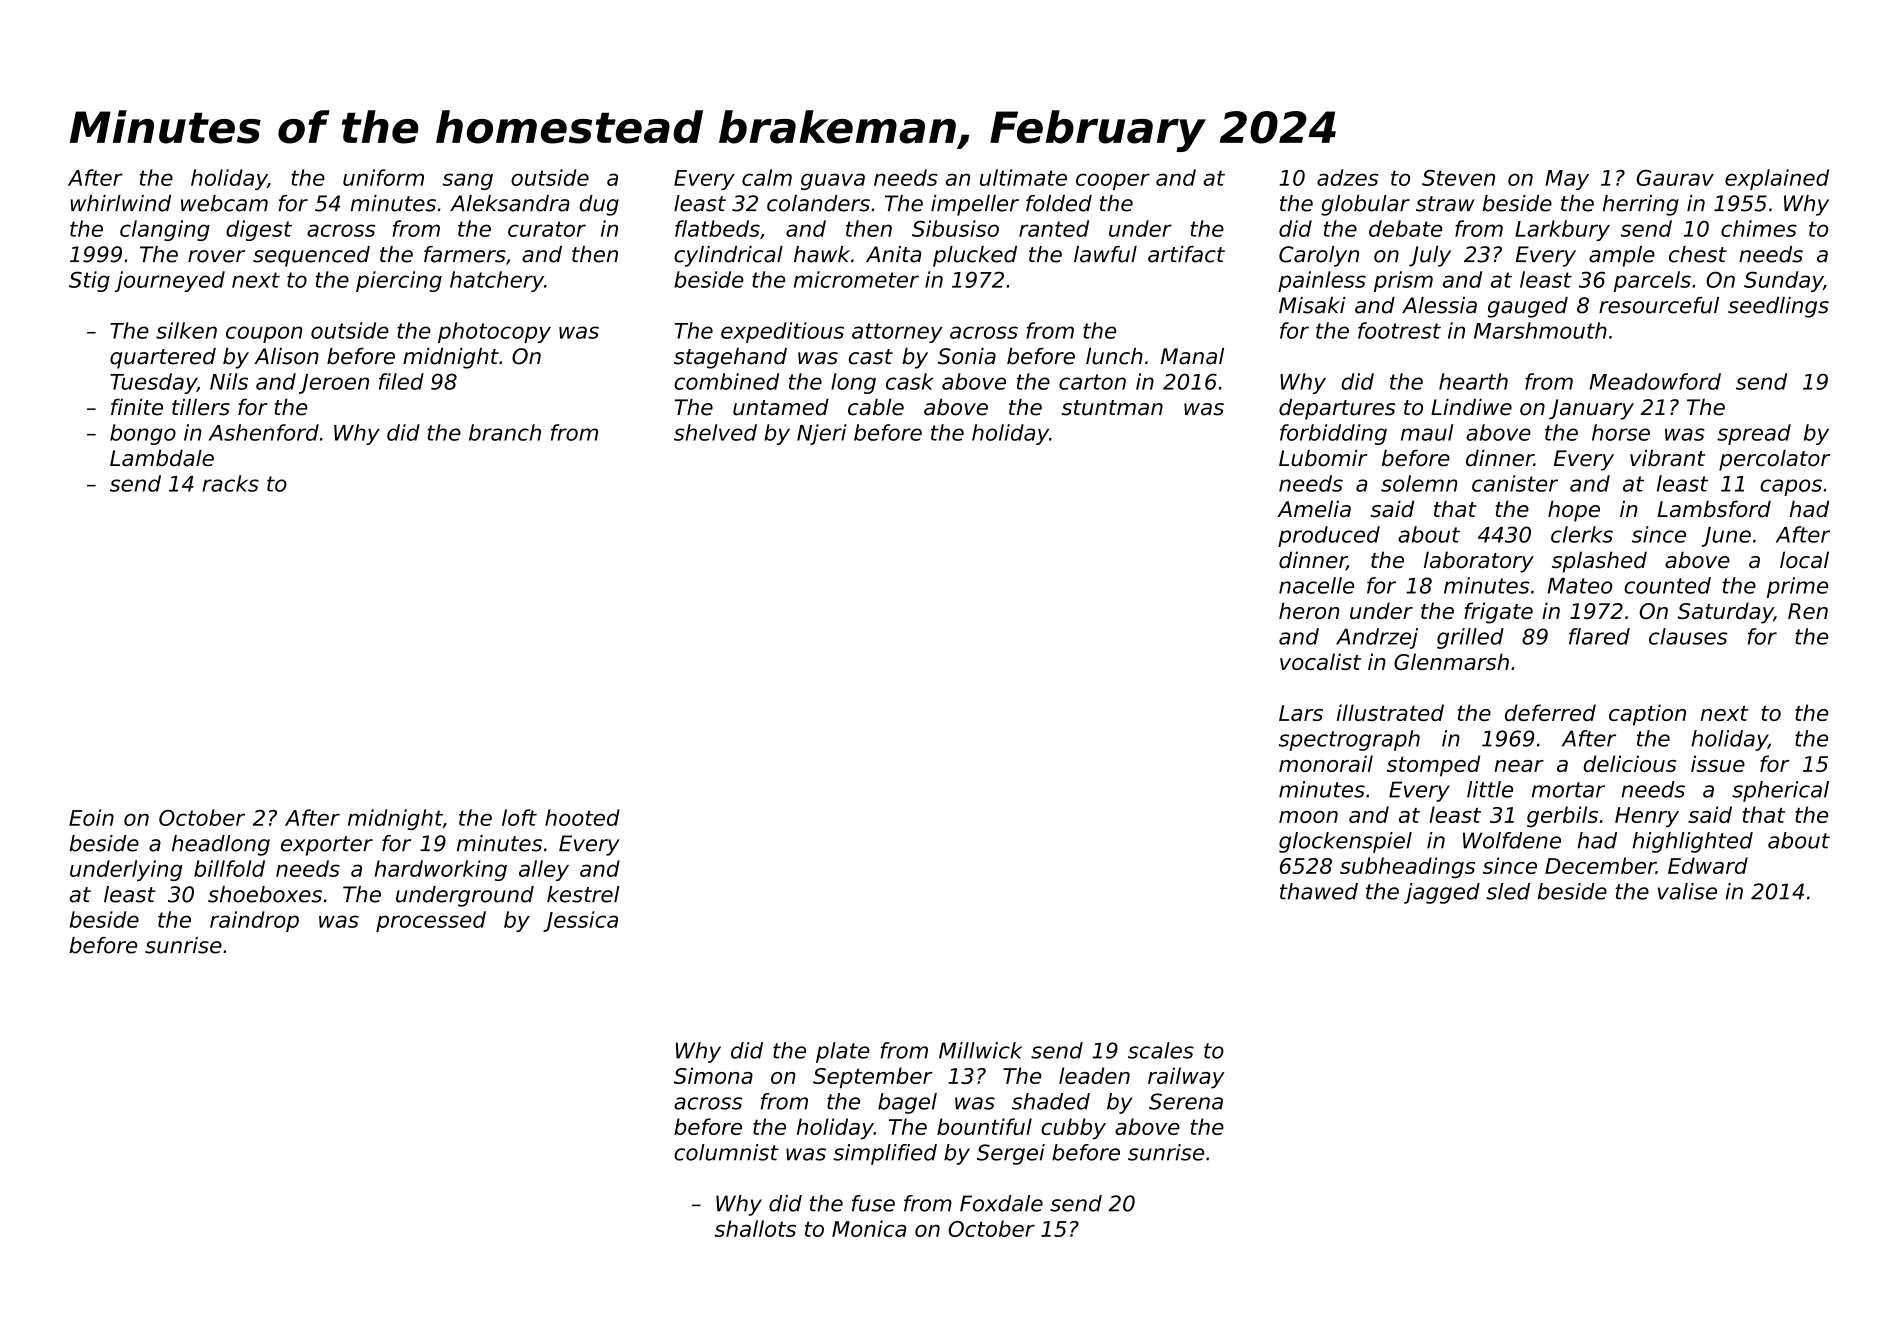 The width and height of the page is (1898, 1342). I want to click on hope, so click(1574, 511).
